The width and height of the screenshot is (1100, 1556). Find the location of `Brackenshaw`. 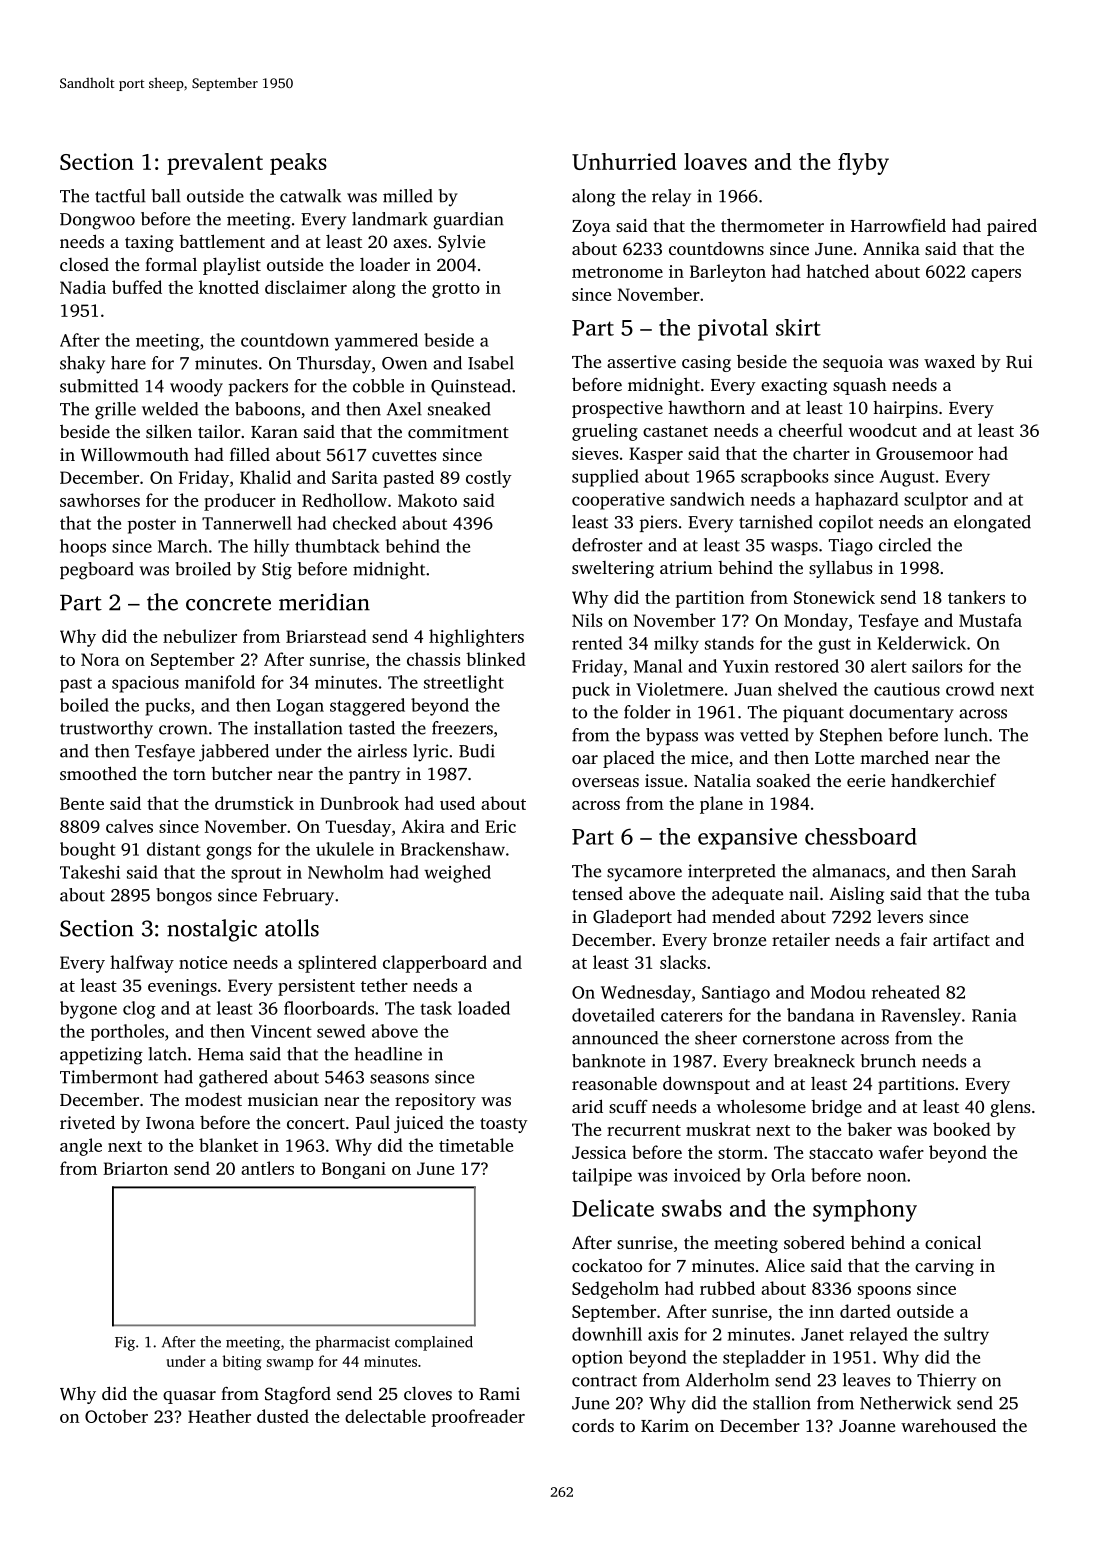

Brackenshaw is located at coordinates (453, 849).
